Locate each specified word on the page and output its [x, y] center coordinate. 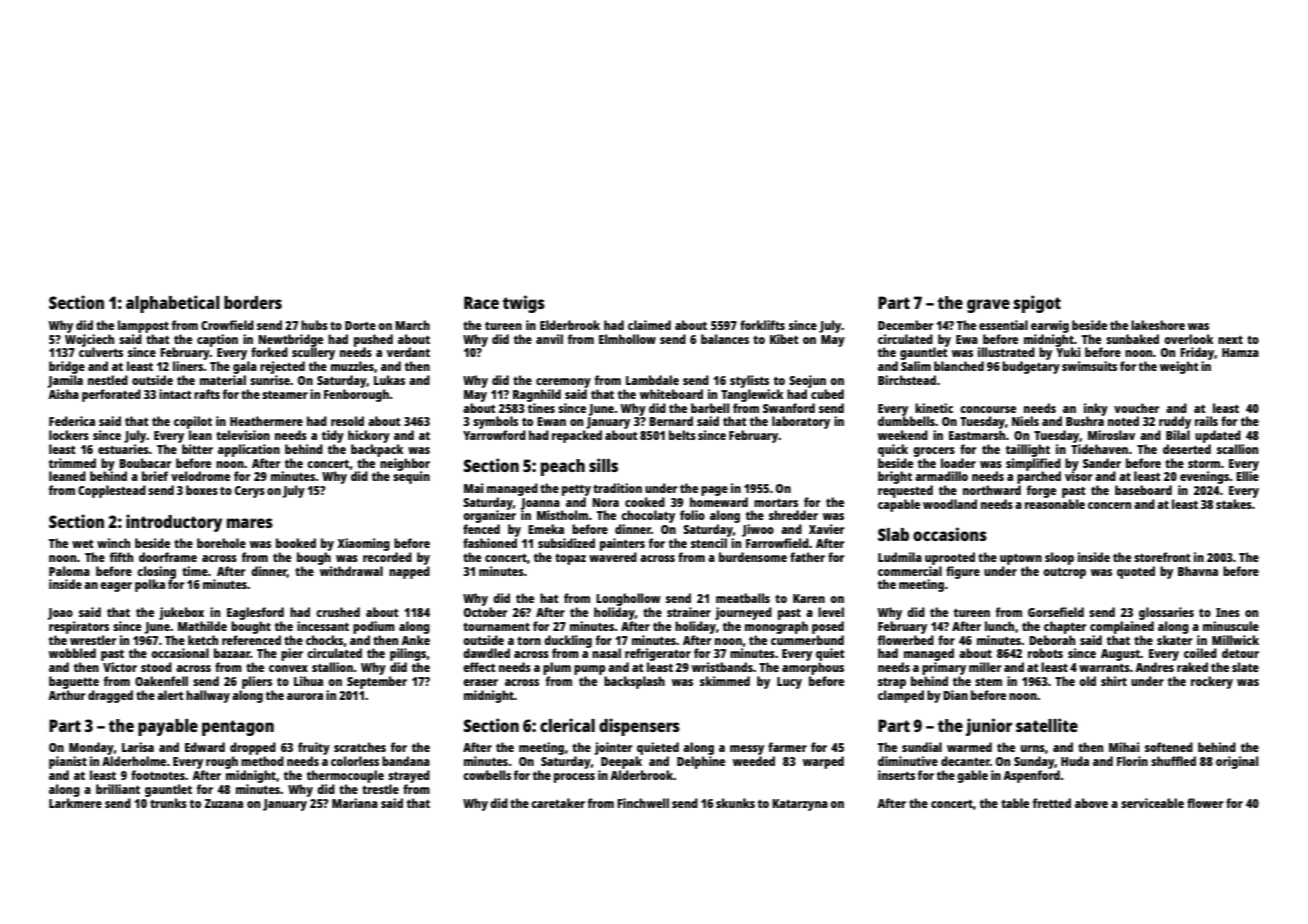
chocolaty [648, 516]
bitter [197, 449]
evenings [1205, 477]
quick [893, 450]
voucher [1136, 408]
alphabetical [173, 304]
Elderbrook [570, 325]
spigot [1037, 304]
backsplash [634, 682]
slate [1245, 667]
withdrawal [351, 571]
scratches [360, 747]
